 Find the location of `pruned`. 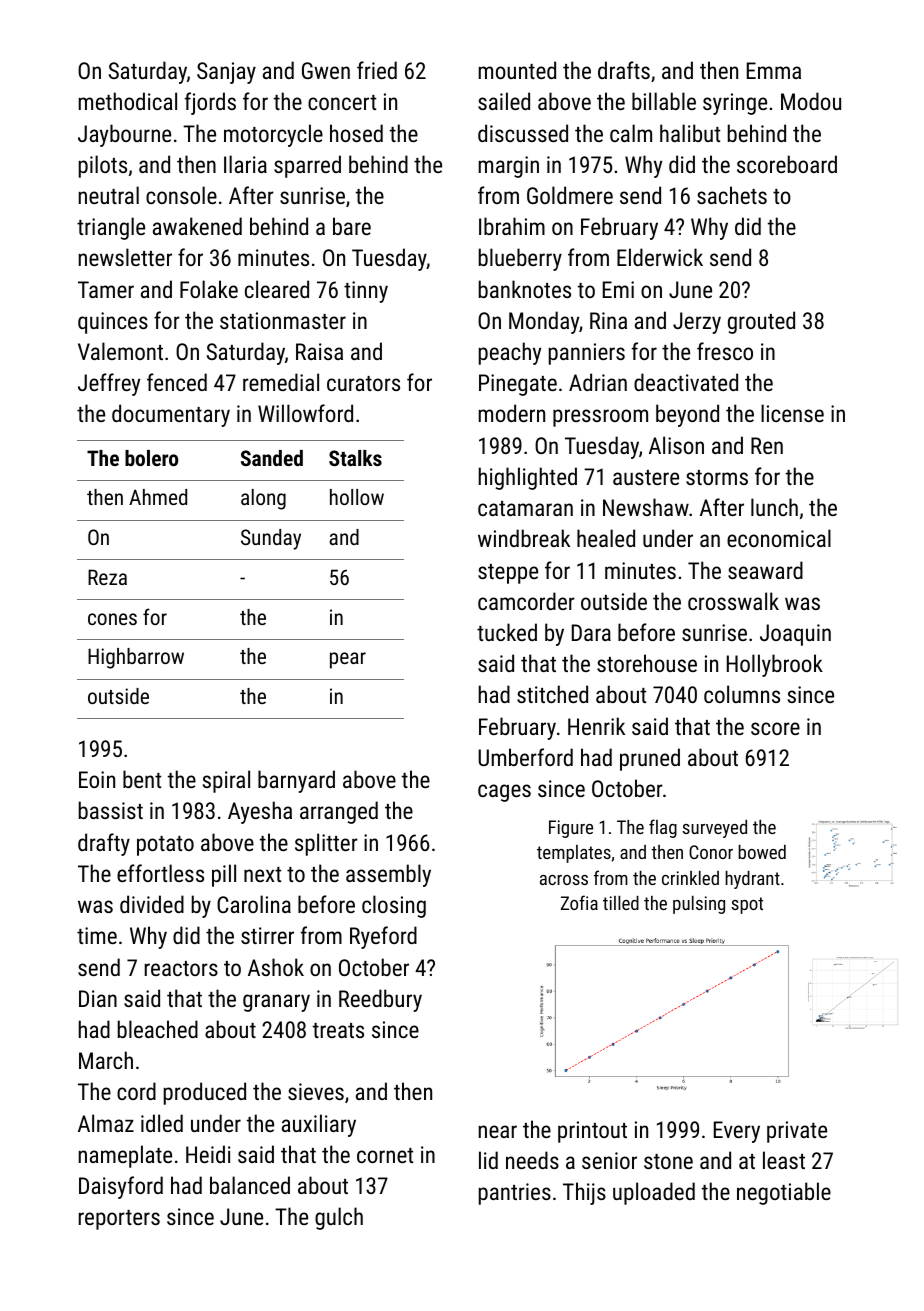

pruned is located at coordinates (650, 759).
